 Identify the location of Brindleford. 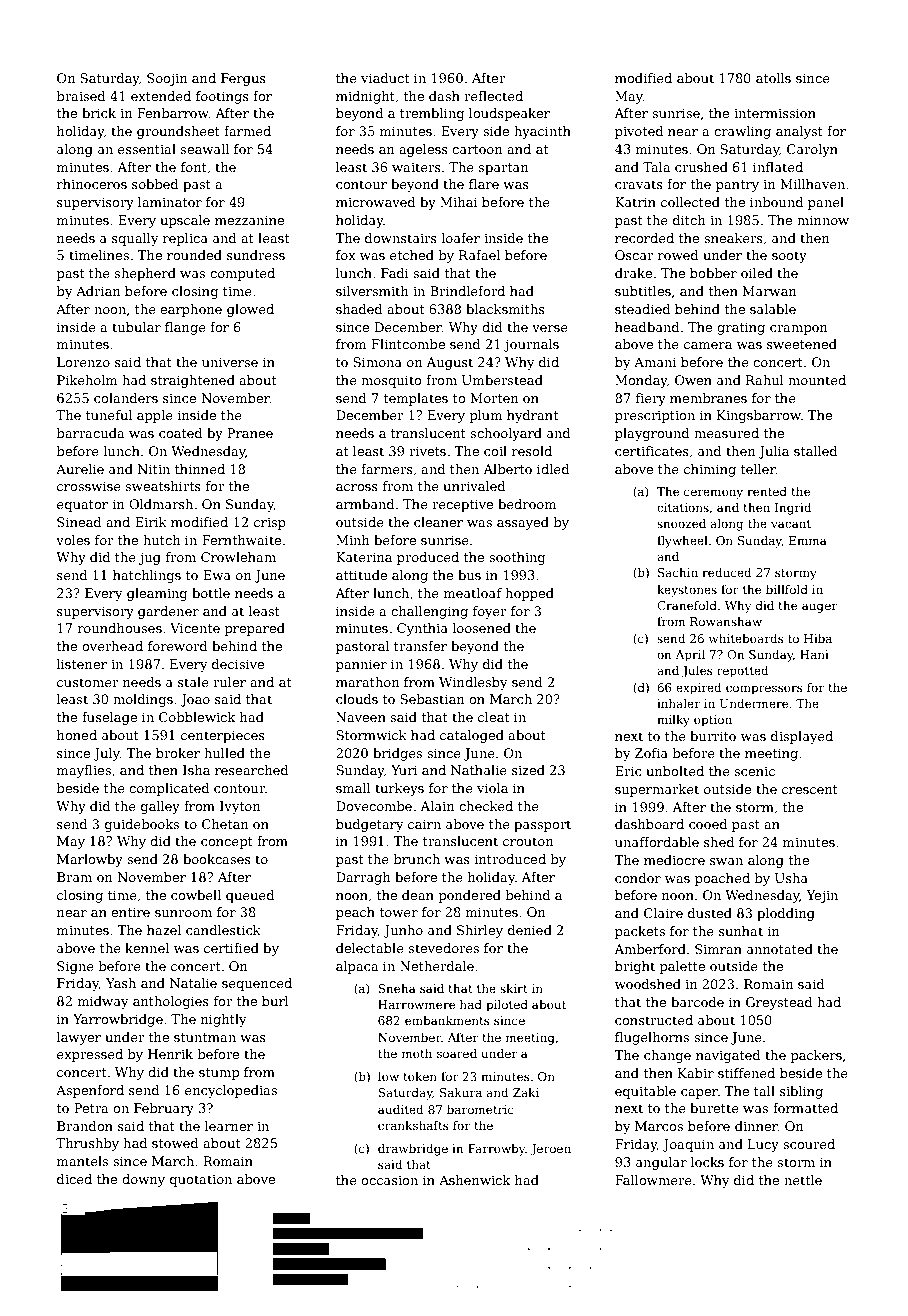
(467, 291).
